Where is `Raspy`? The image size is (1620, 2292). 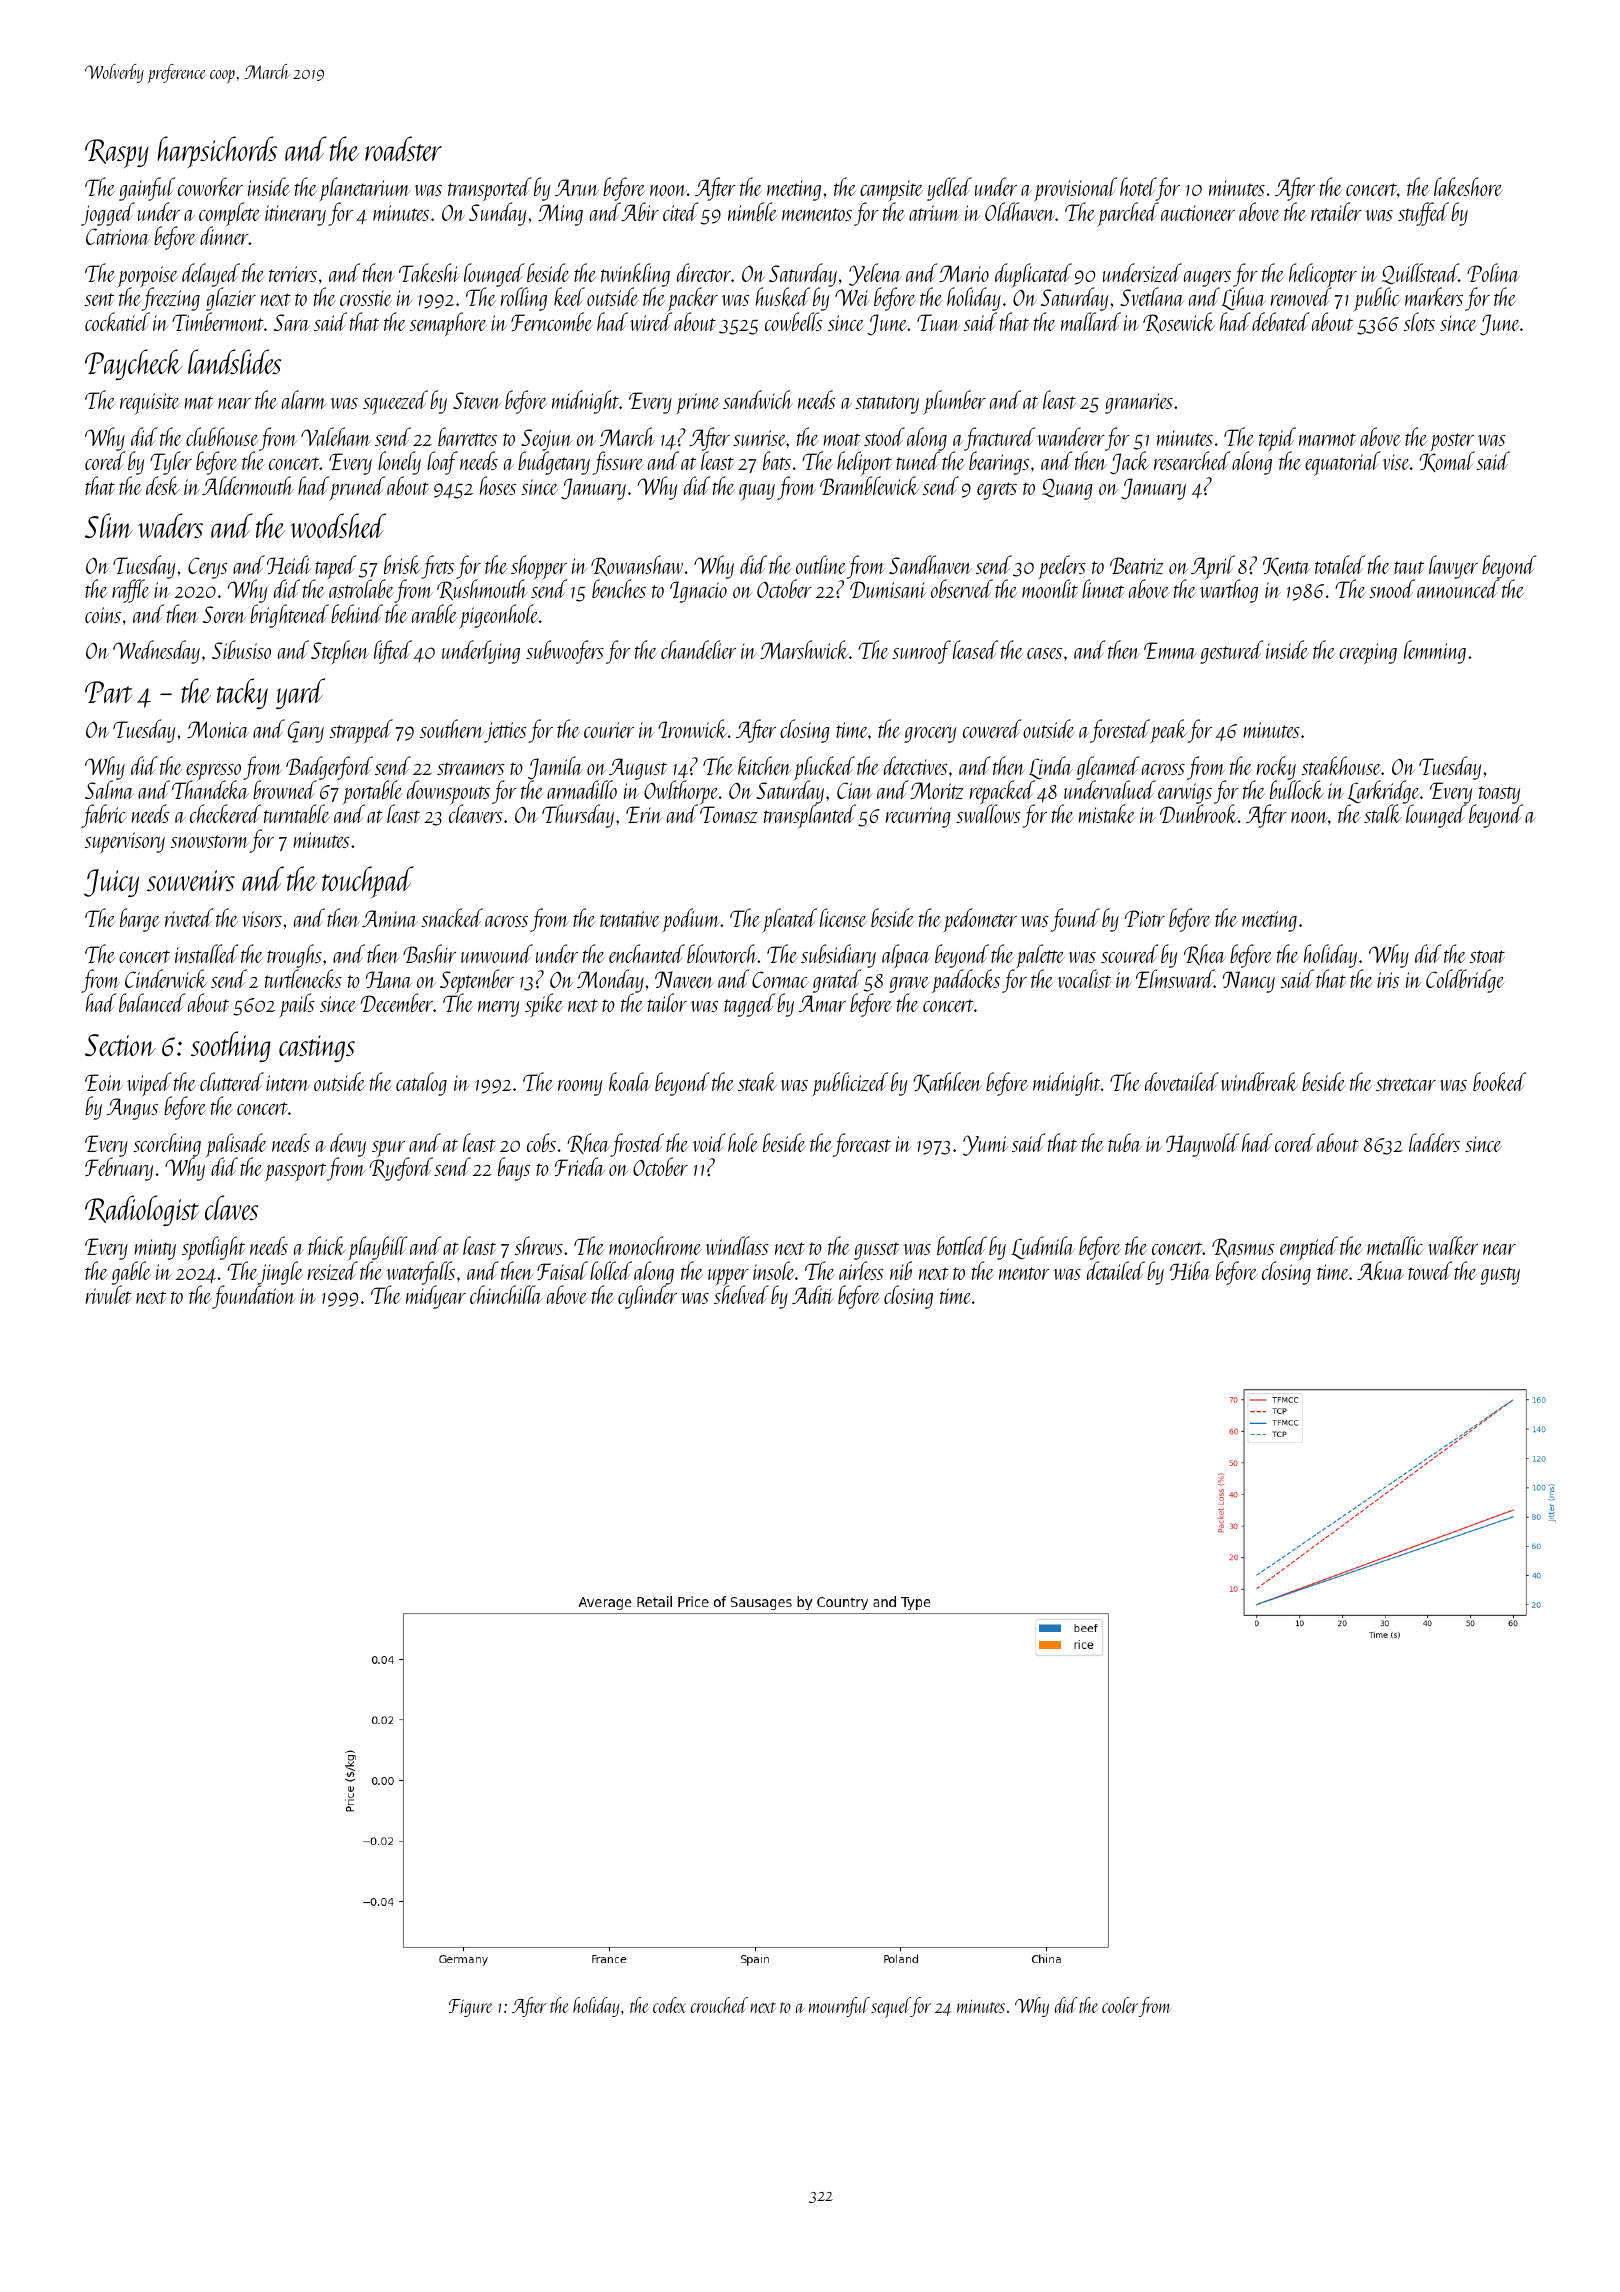 Raspy is located at coordinates (117, 154).
